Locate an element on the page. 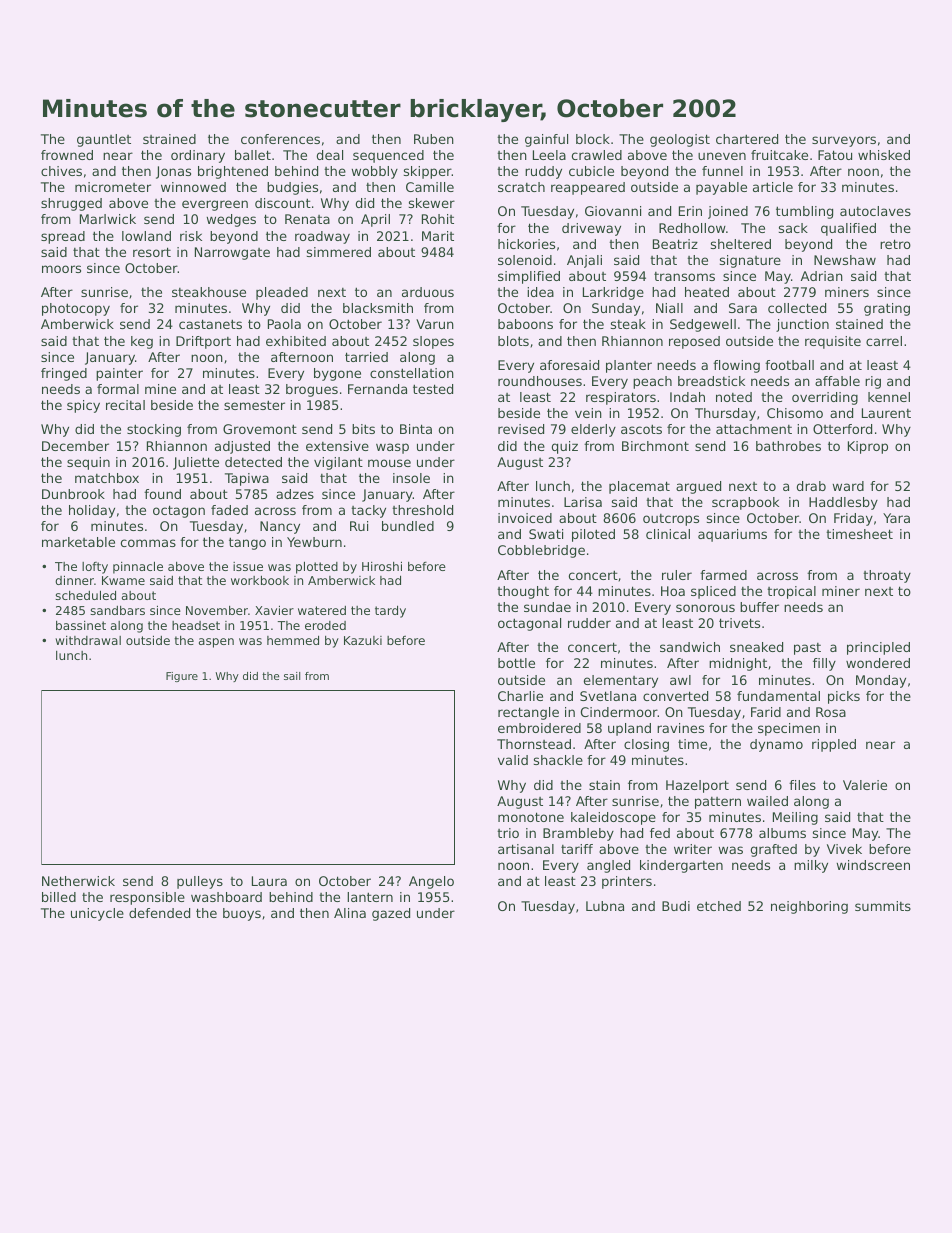 The width and height of the image is (952, 1233). billed is located at coordinates (59, 897).
